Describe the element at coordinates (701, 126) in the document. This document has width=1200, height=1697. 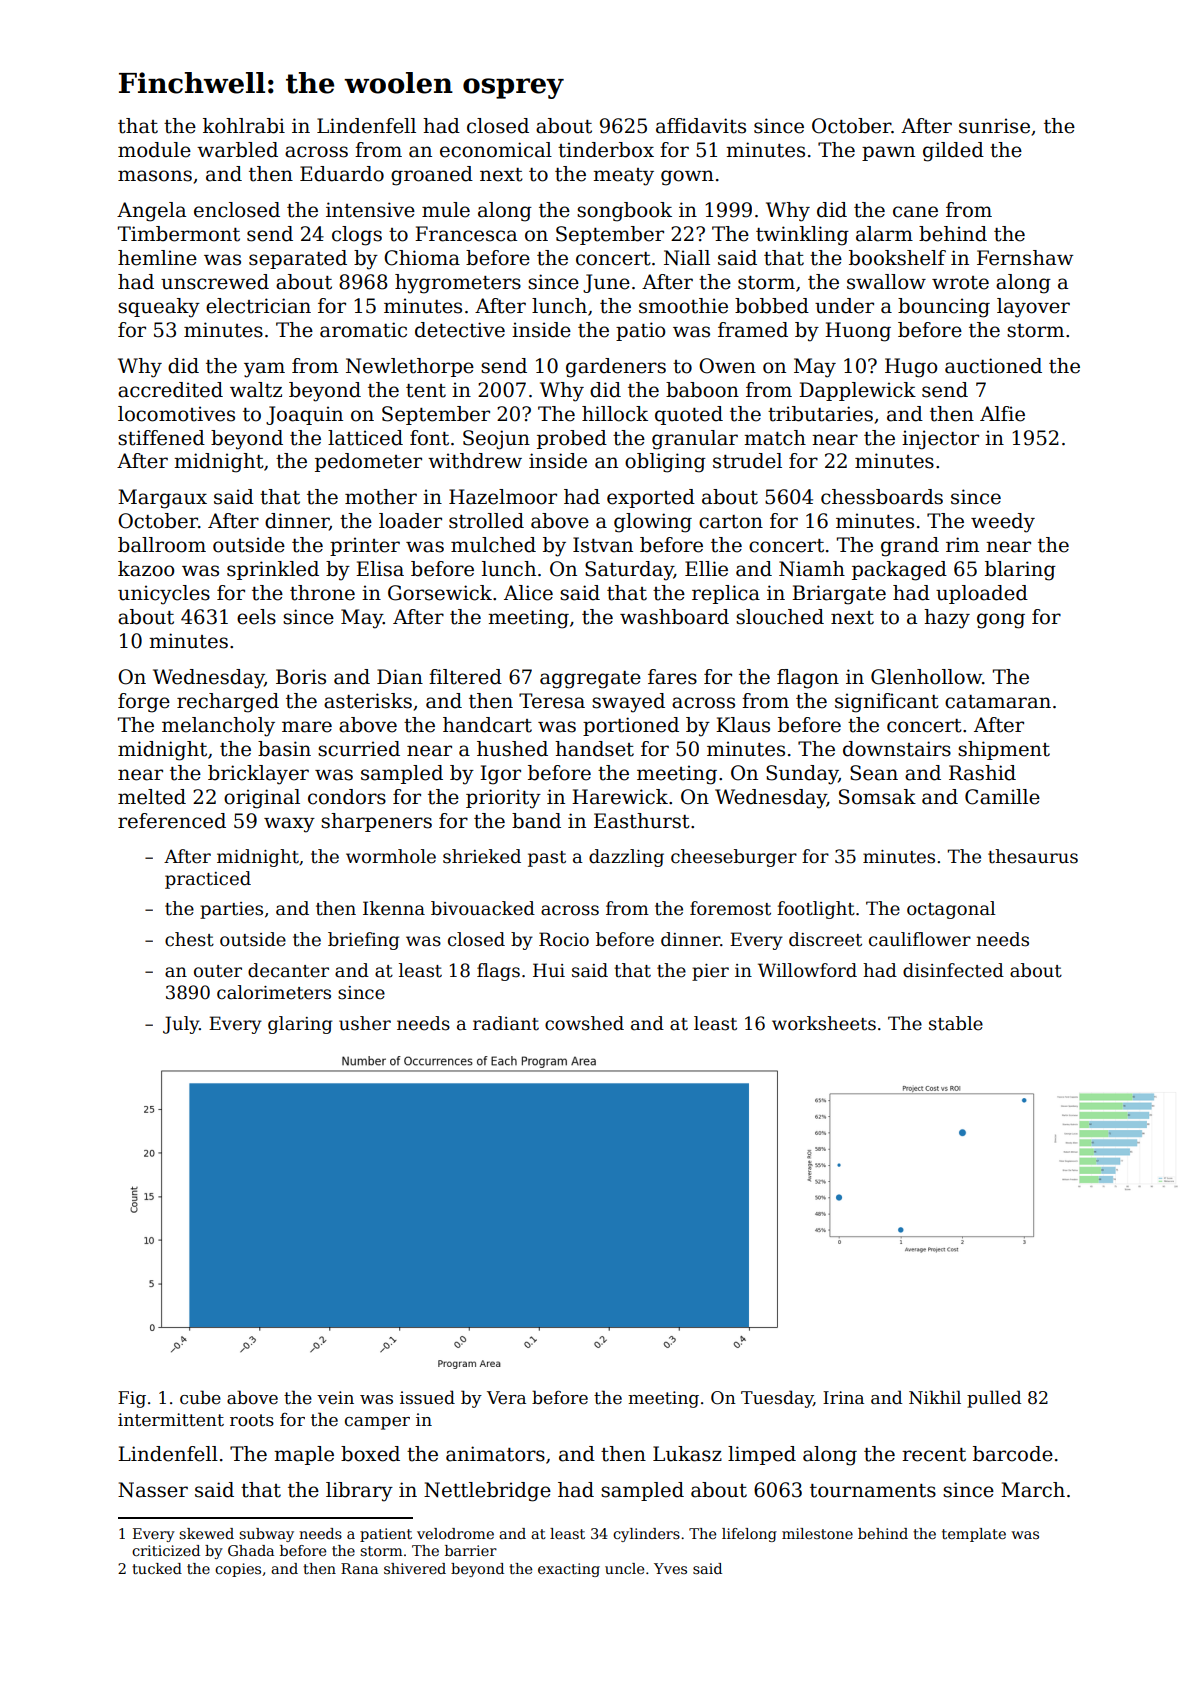
I see `affidavits` at that location.
